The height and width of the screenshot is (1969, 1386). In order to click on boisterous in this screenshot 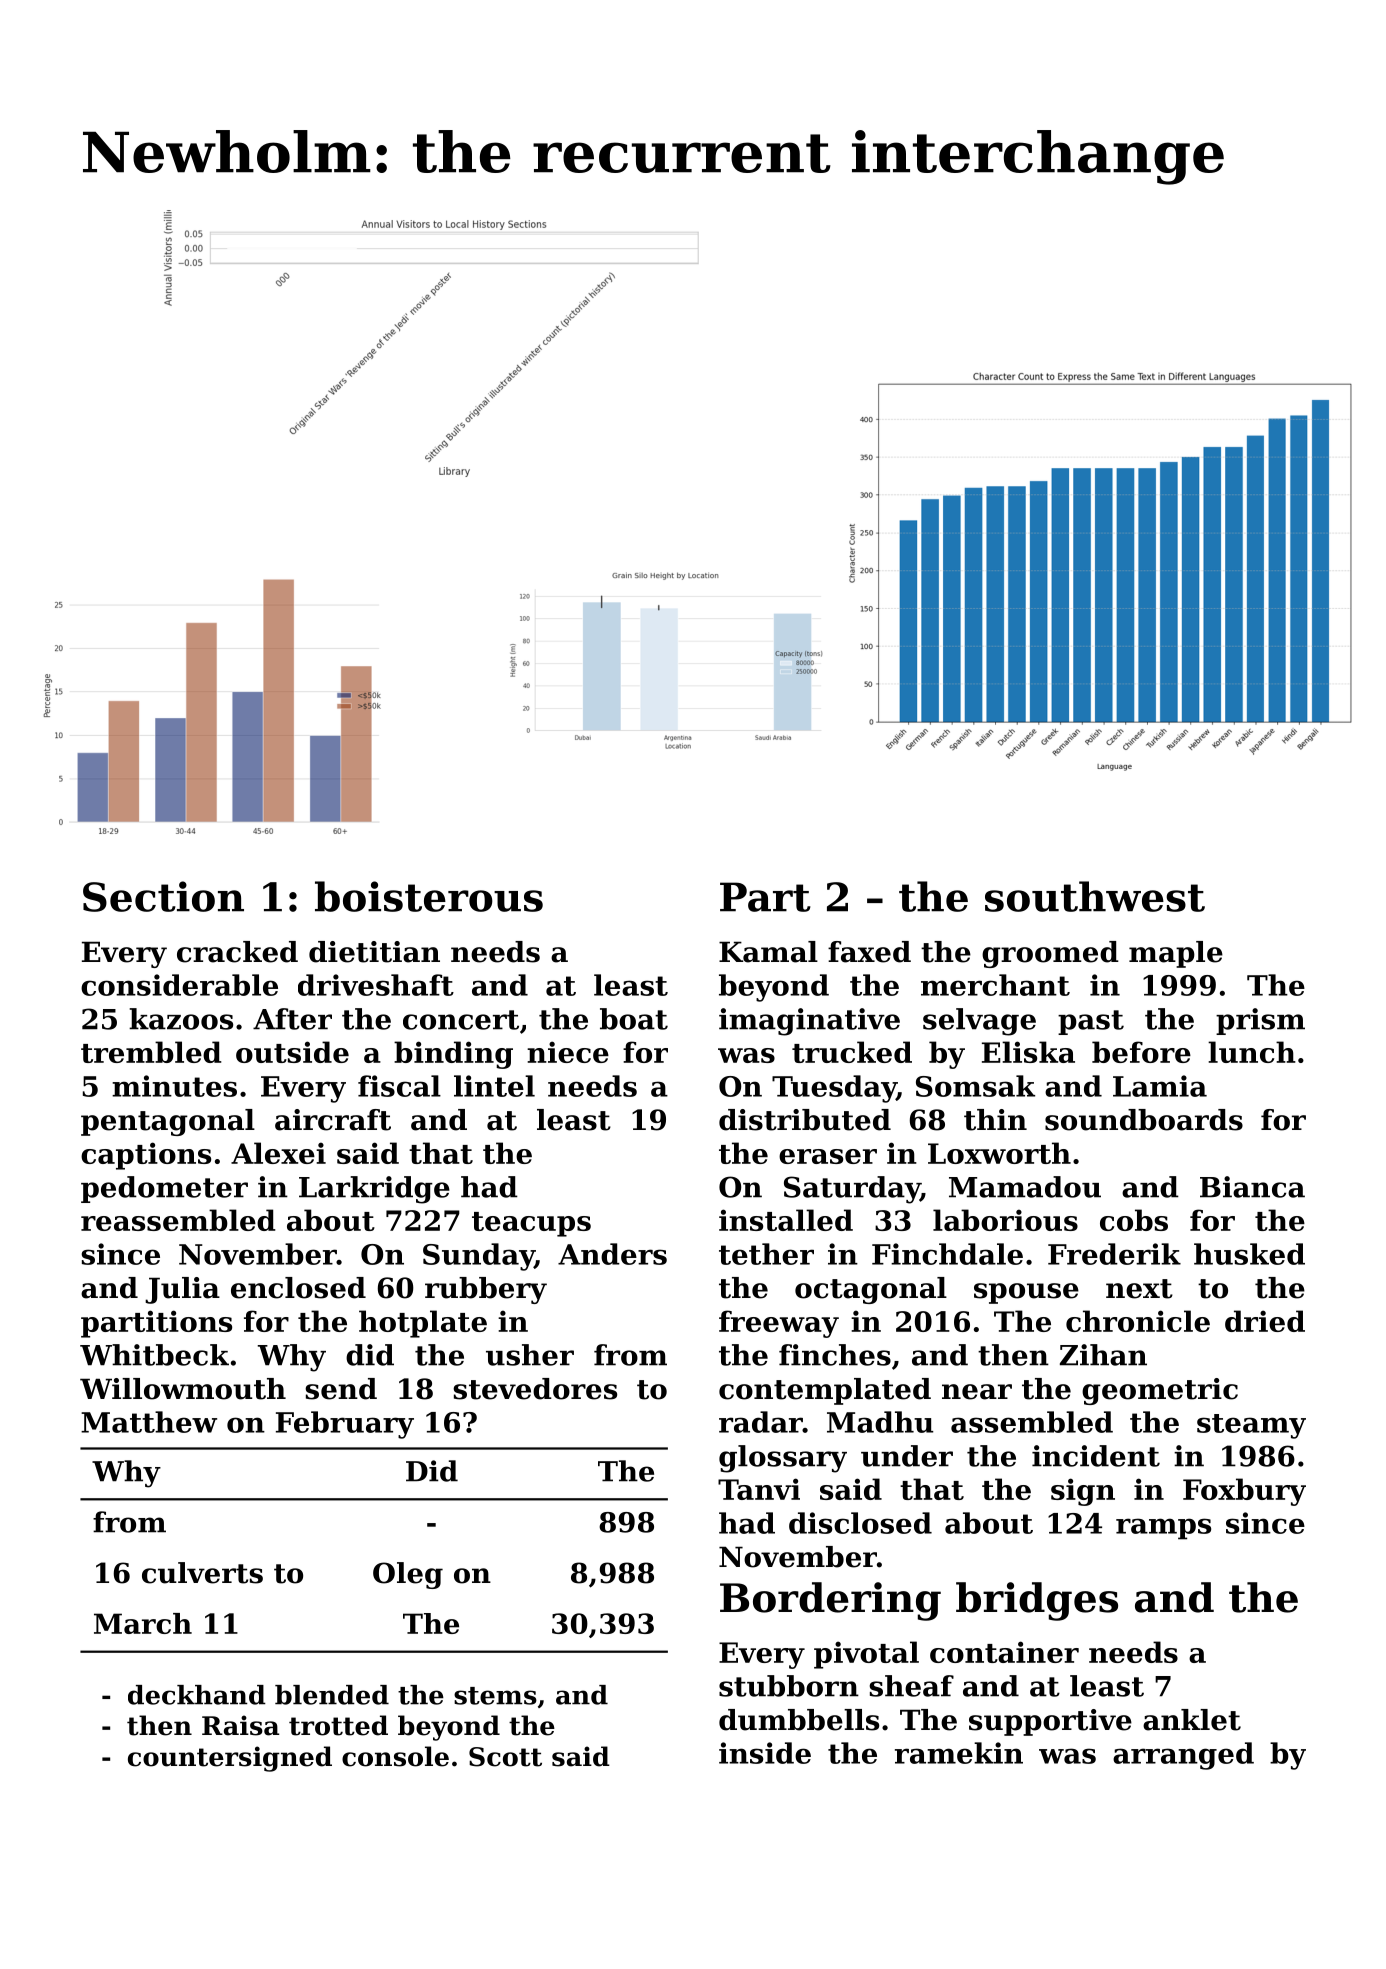, I will do `click(429, 896)`.
